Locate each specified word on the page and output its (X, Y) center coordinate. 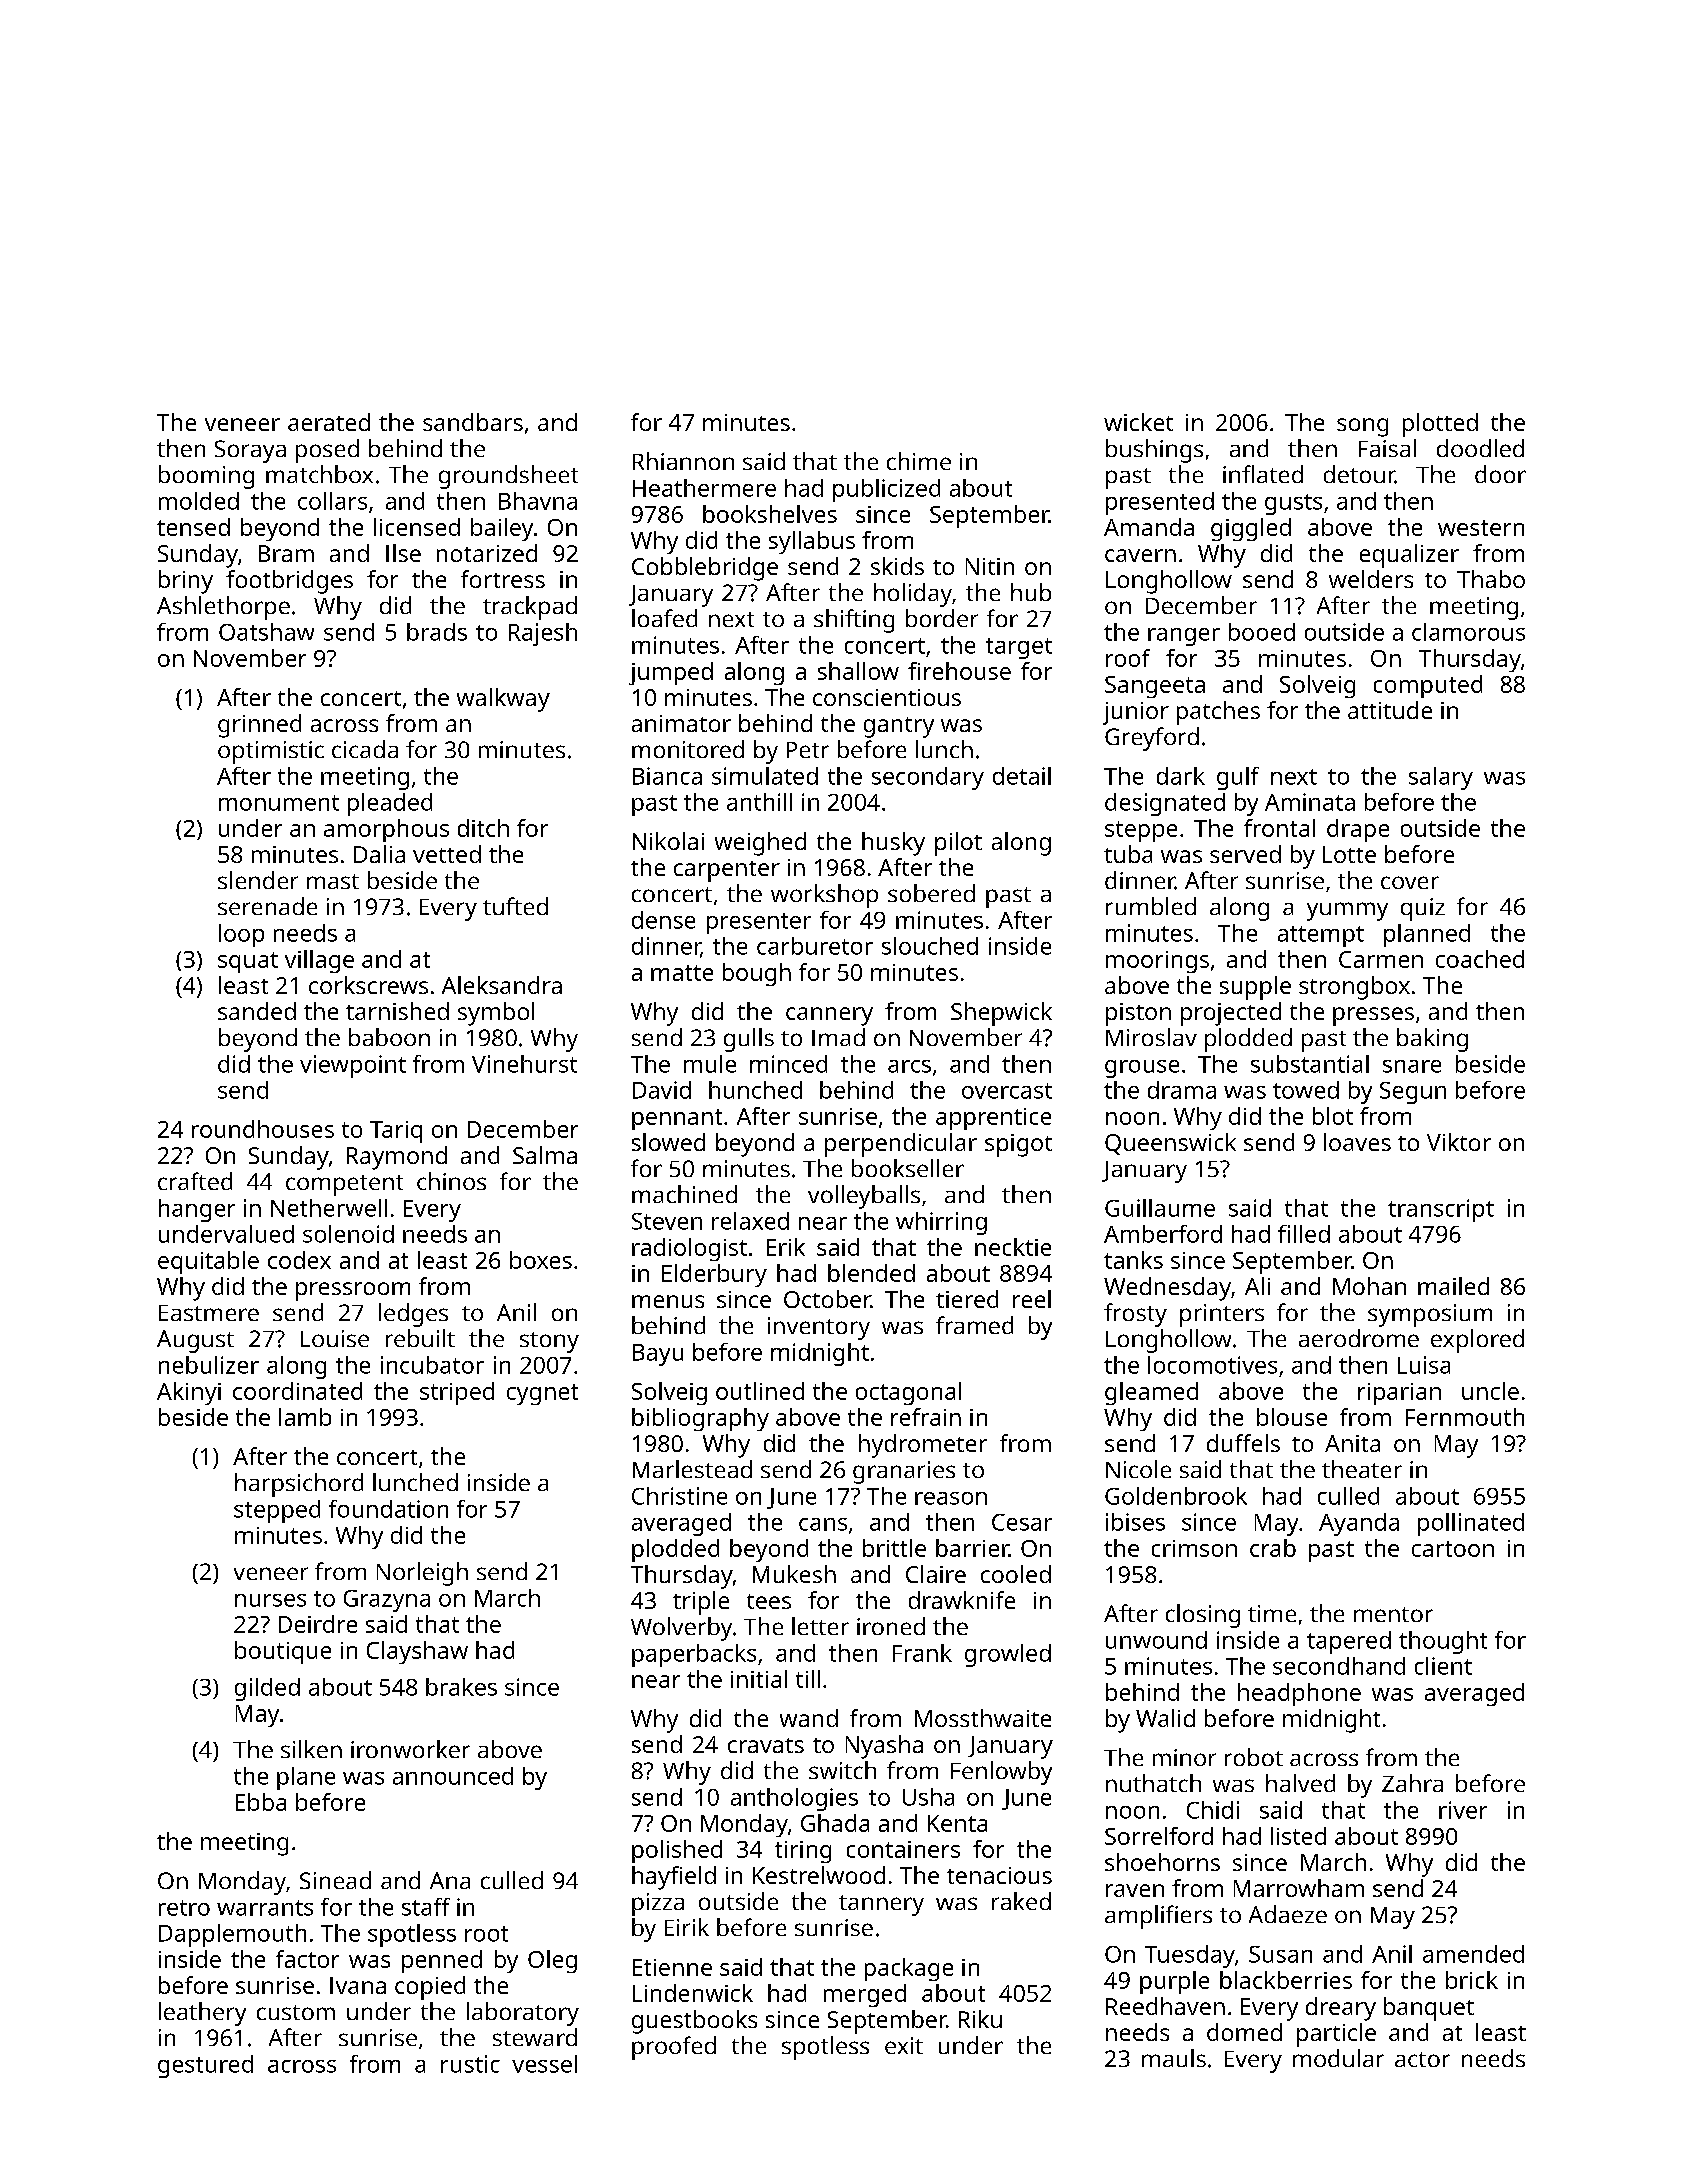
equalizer (1409, 556)
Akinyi (189, 1393)
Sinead (335, 1880)
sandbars (473, 422)
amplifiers (1158, 1917)
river (1463, 1810)
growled (1008, 1655)
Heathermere (704, 488)
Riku (980, 2019)
